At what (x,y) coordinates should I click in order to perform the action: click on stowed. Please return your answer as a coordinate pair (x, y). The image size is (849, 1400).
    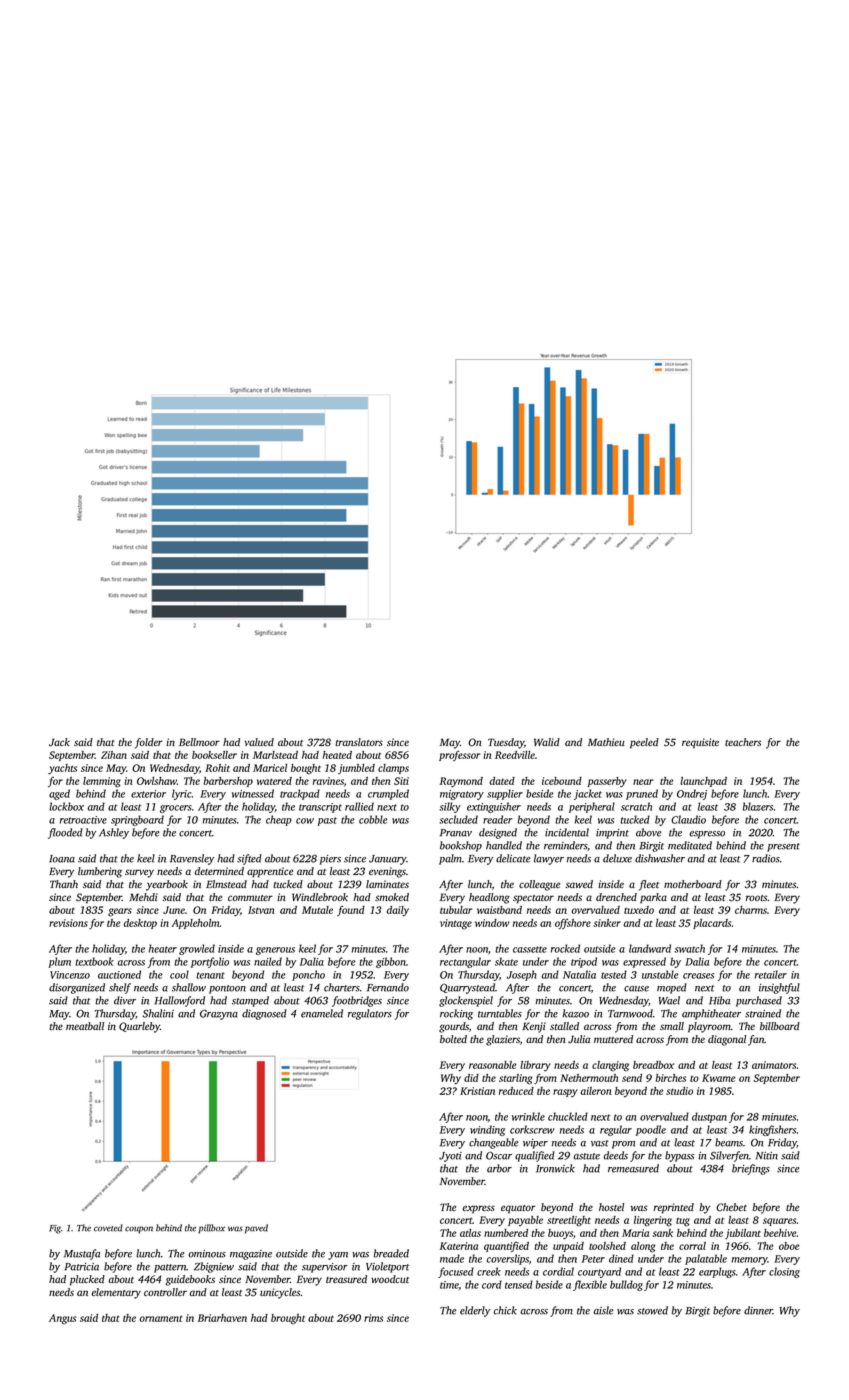
    Looking at the image, I should click on (652, 1310).
